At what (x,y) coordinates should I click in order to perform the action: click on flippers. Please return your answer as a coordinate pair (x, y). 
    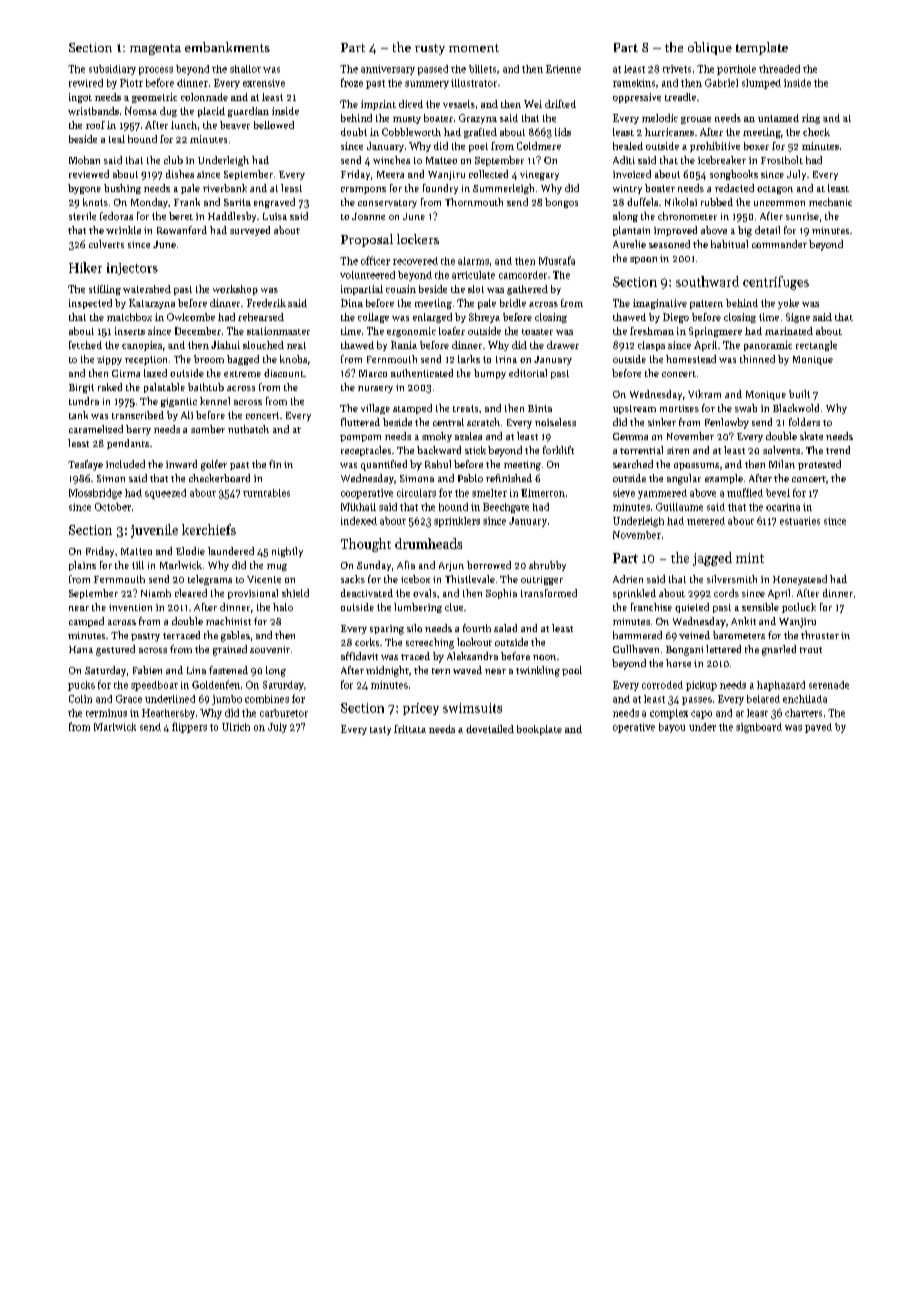
    Looking at the image, I should click on (189, 727).
